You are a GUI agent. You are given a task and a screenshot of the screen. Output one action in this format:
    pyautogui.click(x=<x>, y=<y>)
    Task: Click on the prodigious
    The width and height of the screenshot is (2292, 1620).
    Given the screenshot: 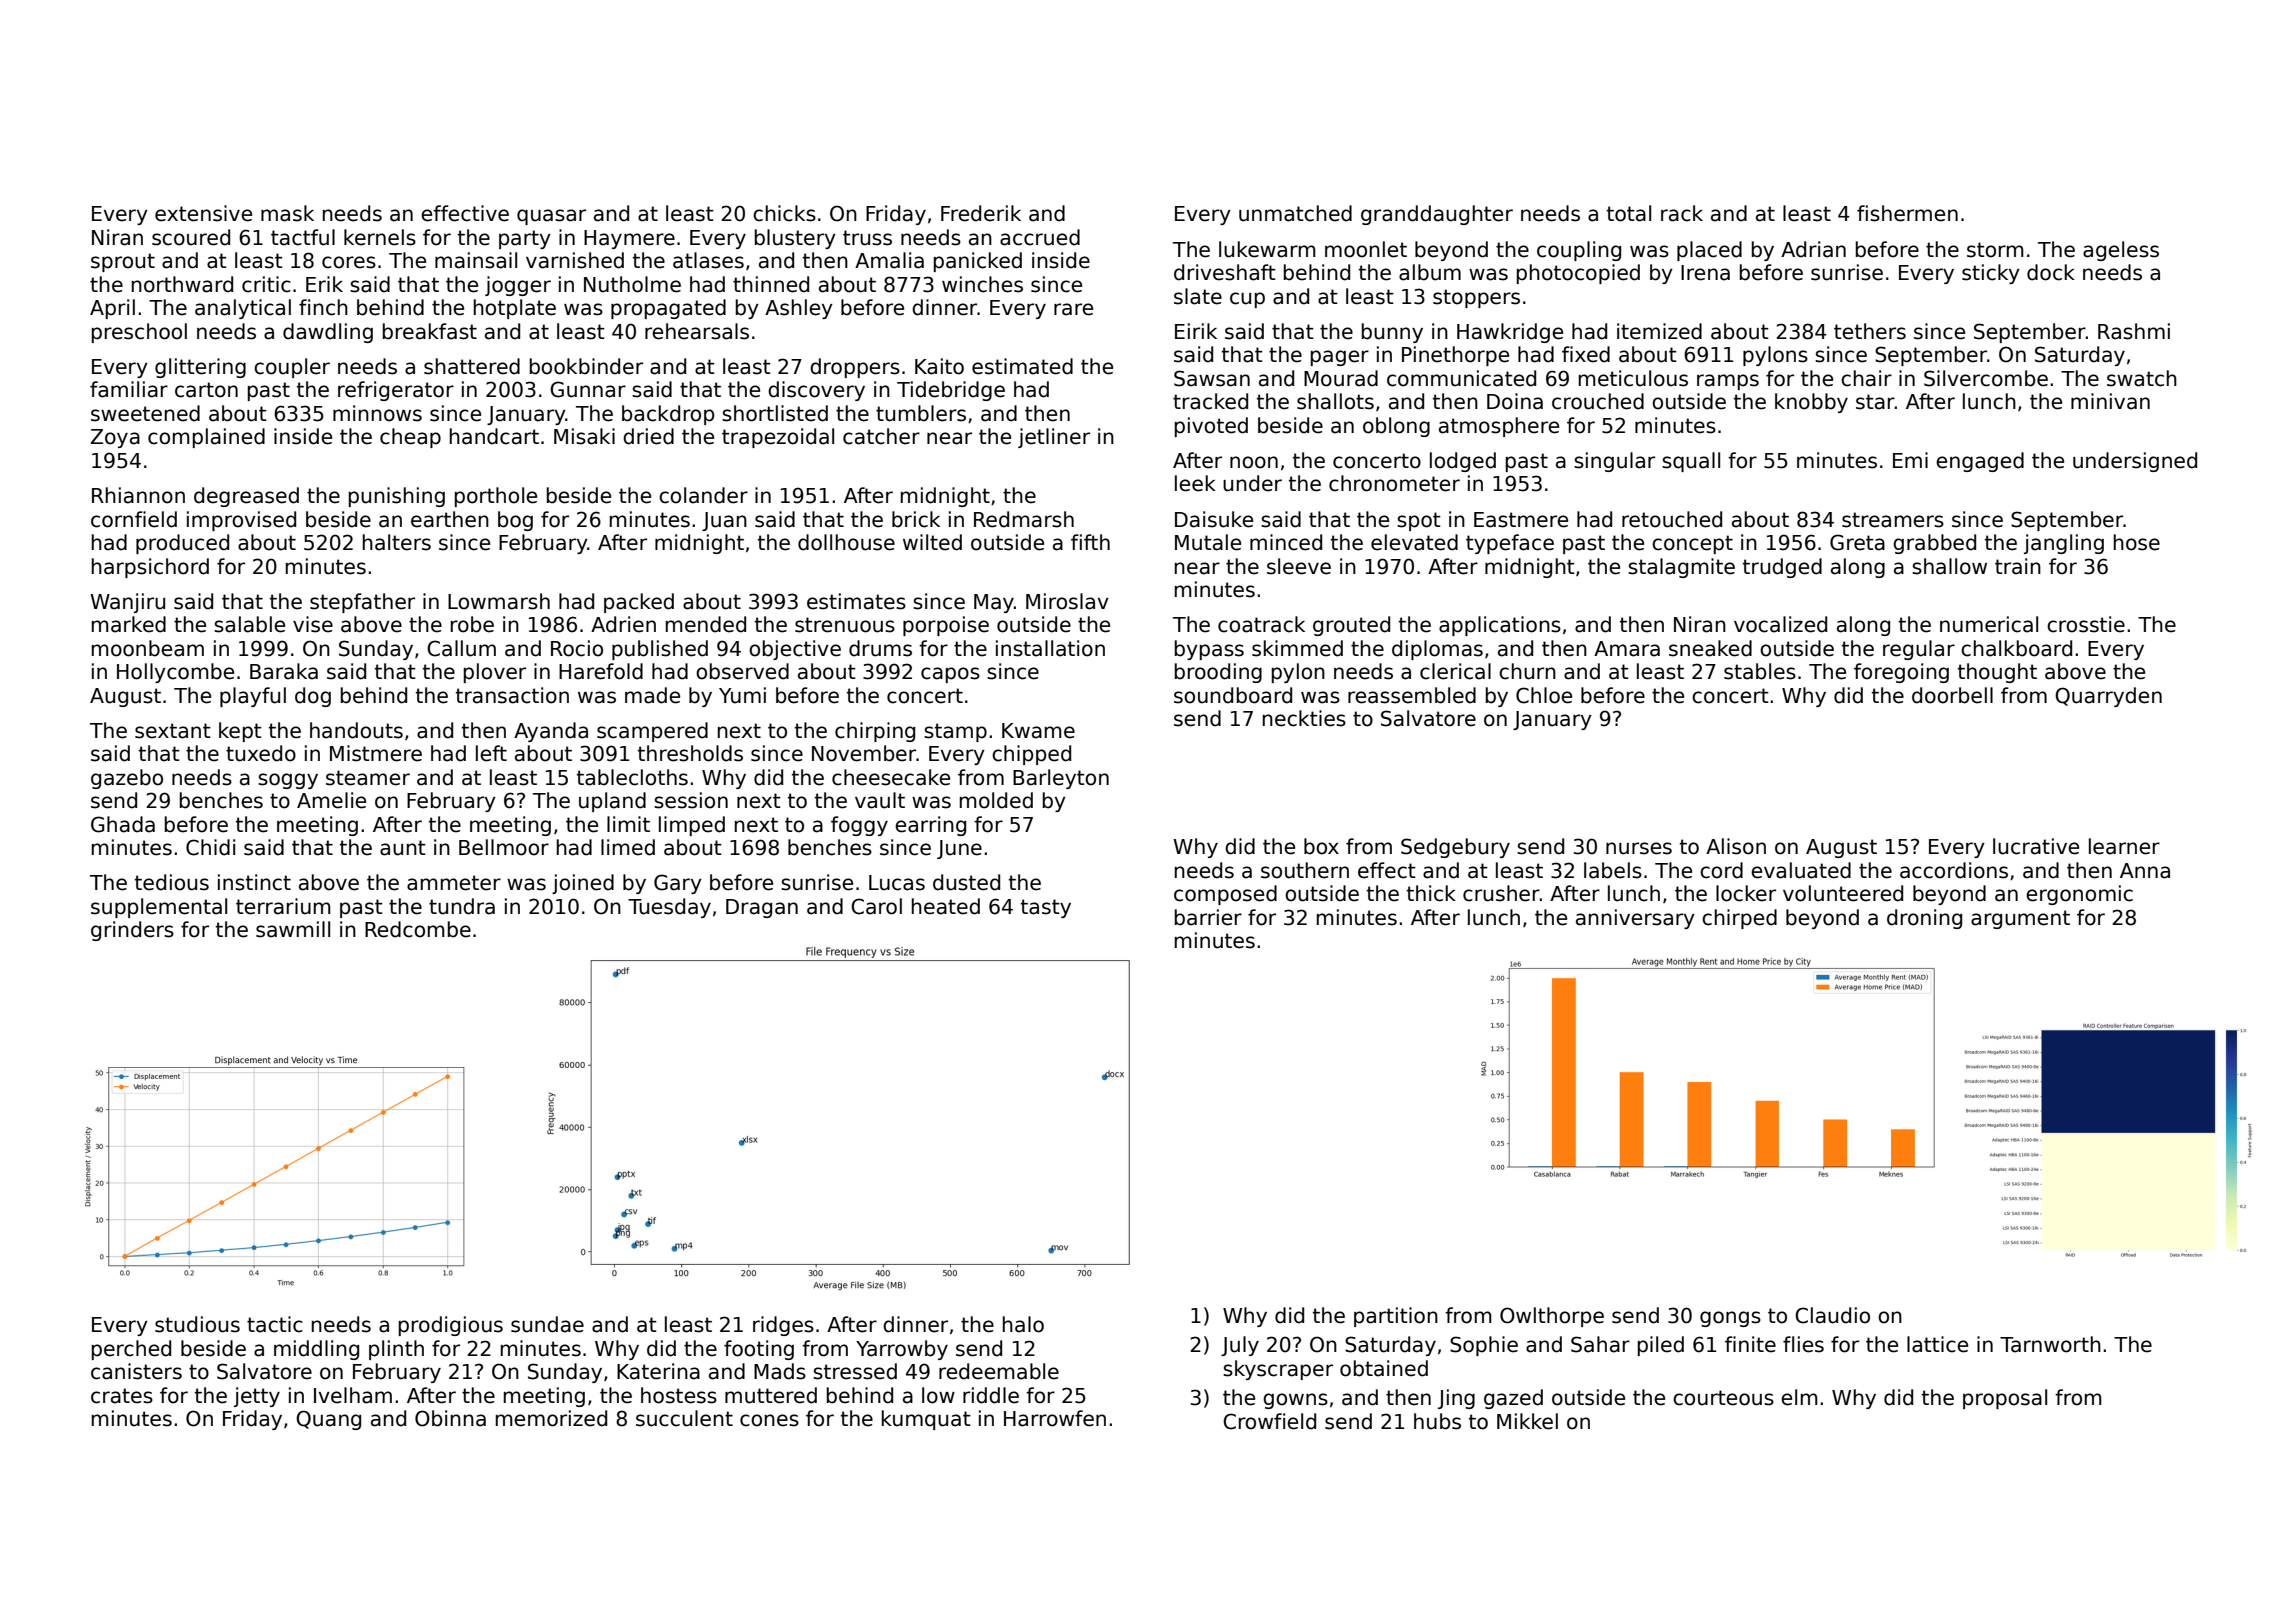 What is the action you would take?
    pyautogui.click(x=451, y=1326)
